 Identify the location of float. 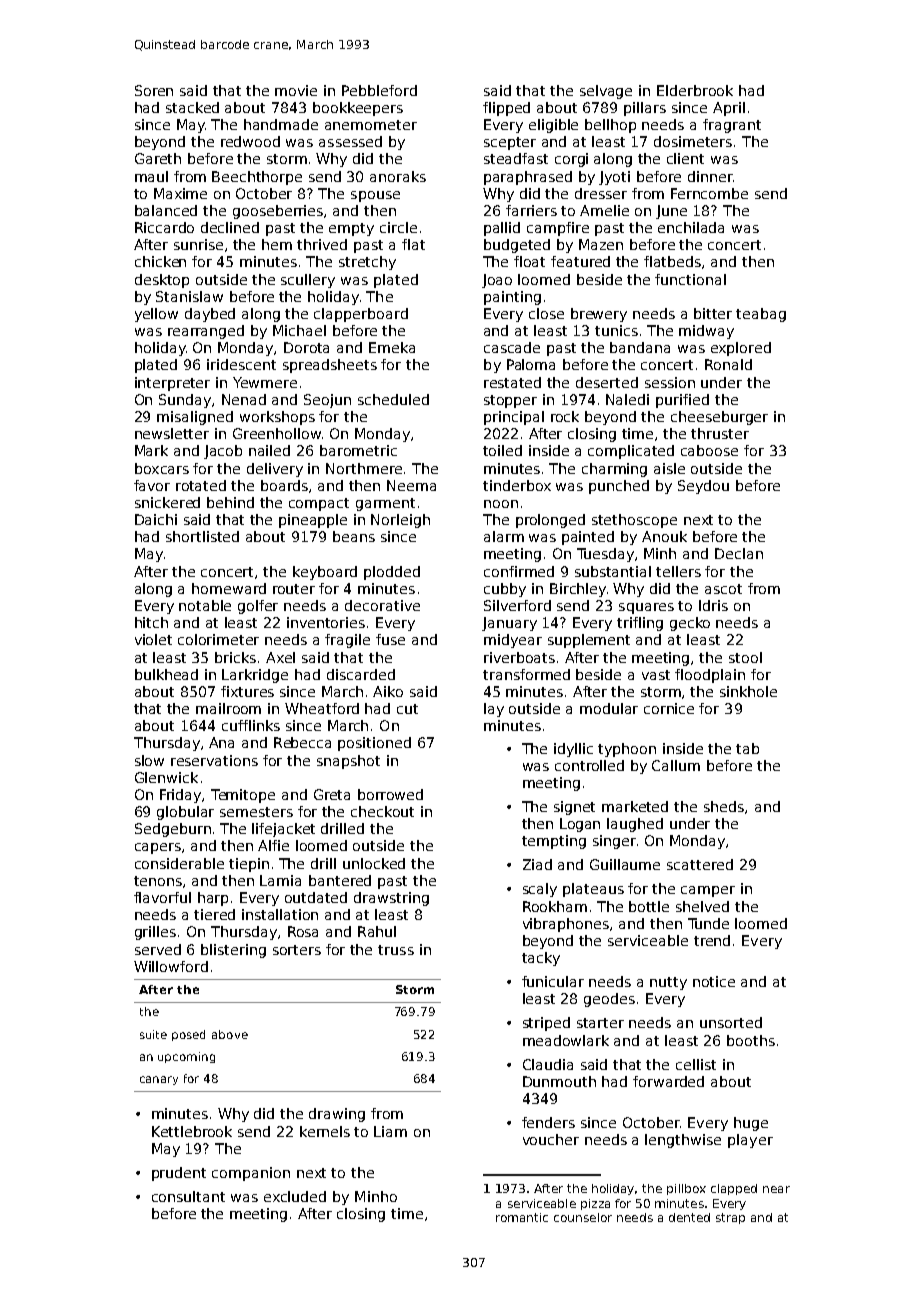
(529, 261).
